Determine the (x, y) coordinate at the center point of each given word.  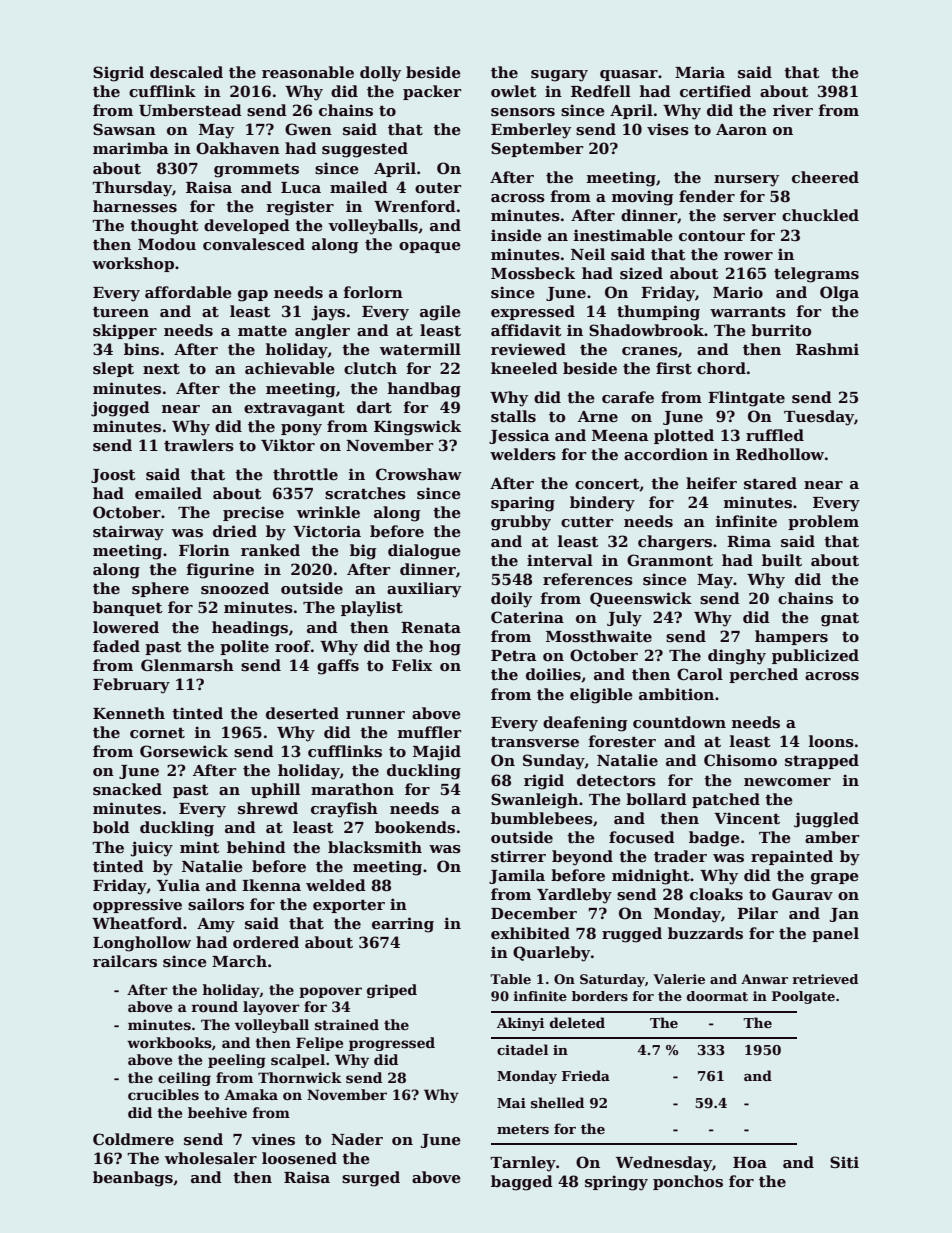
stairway (128, 533)
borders (600, 996)
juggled (826, 820)
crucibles (163, 1094)
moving (643, 198)
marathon (352, 789)
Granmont (670, 560)
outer (438, 188)
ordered (266, 942)
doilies (553, 674)
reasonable (308, 72)
